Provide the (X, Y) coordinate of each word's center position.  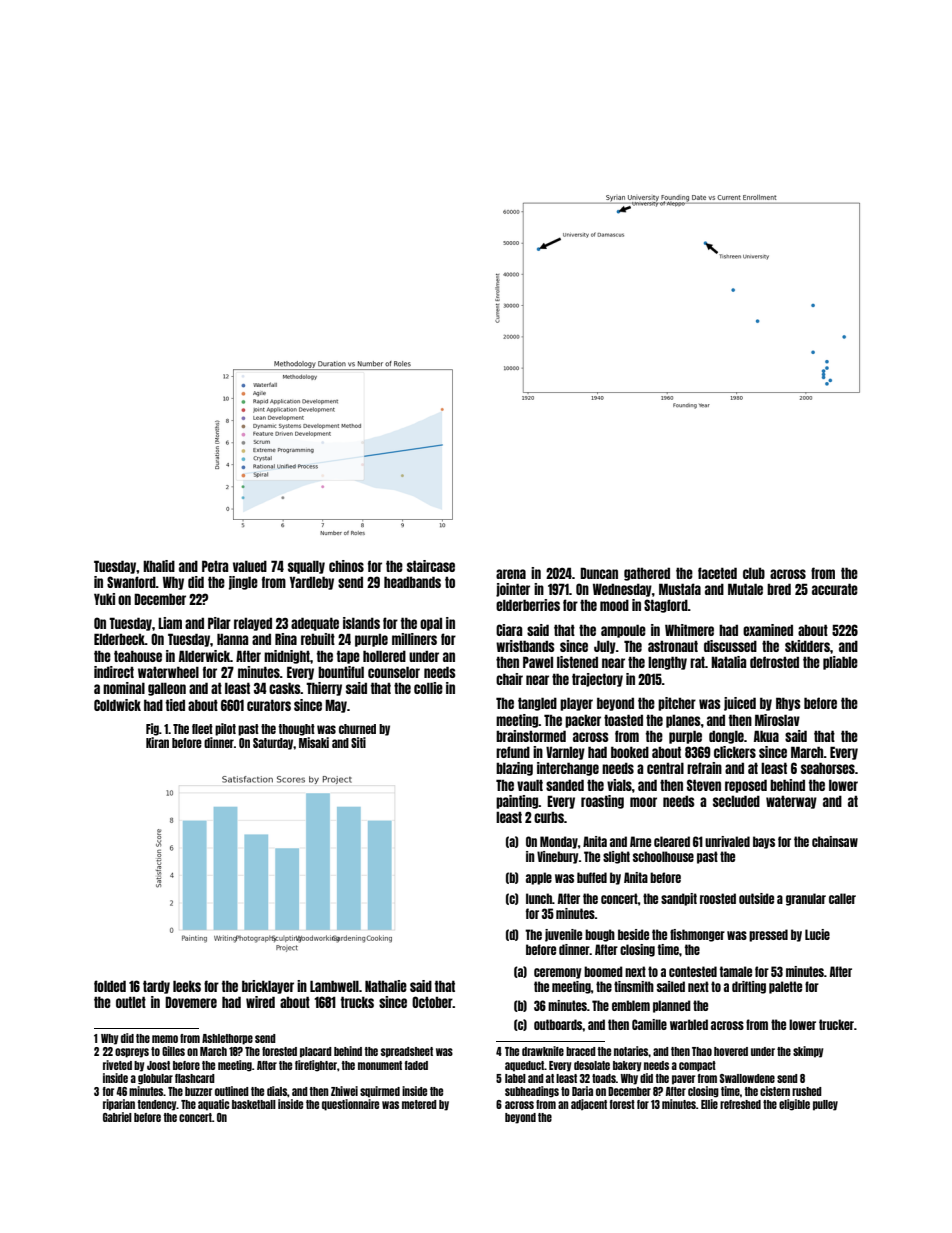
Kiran (157, 742)
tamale (736, 971)
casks (285, 688)
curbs (549, 817)
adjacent (589, 1104)
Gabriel (117, 1117)
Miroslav (777, 720)
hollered (384, 656)
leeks (187, 986)
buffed (592, 877)
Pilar (219, 623)
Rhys (788, 704)
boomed (603, 971)
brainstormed (531, 736)
